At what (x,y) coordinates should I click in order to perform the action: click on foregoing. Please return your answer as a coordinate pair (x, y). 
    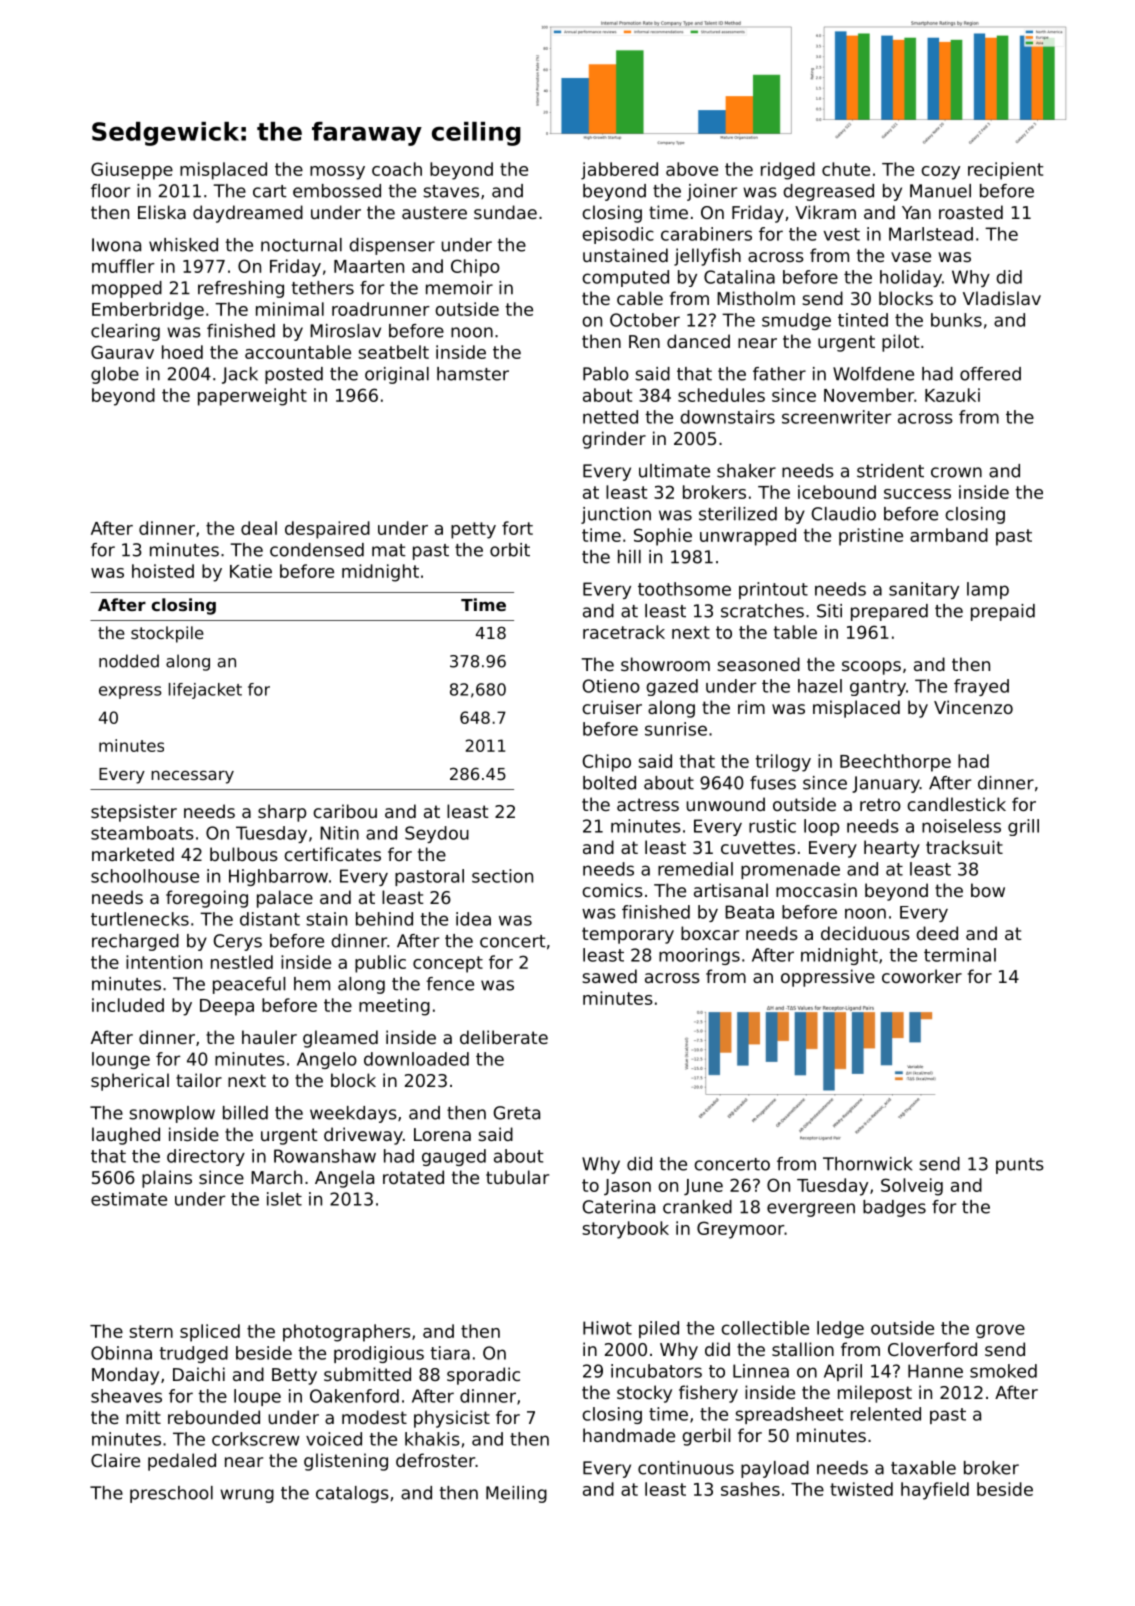
    Looking at the image, I should click on (207, 899).
